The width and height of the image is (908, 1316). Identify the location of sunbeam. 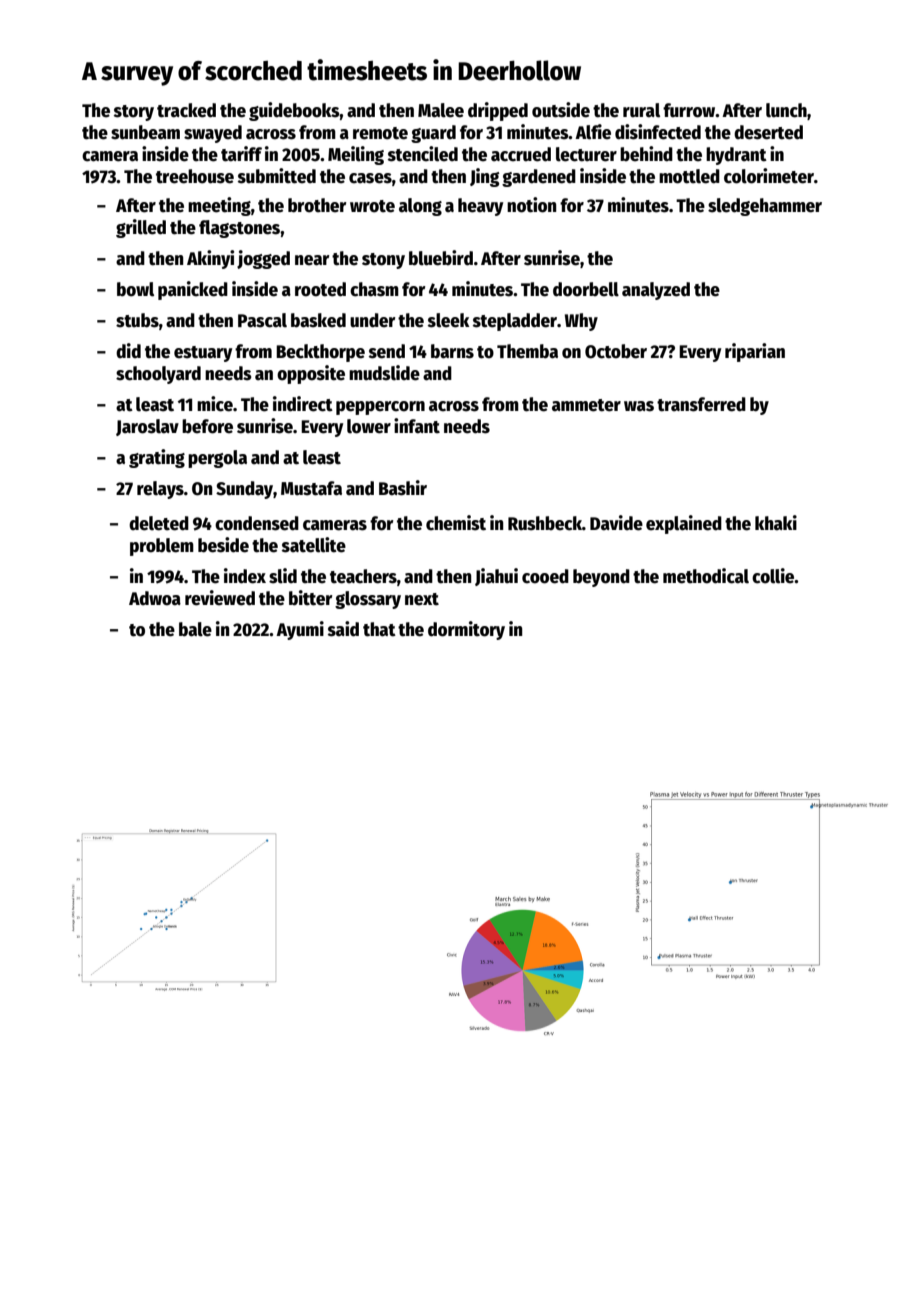
(145, 132).
